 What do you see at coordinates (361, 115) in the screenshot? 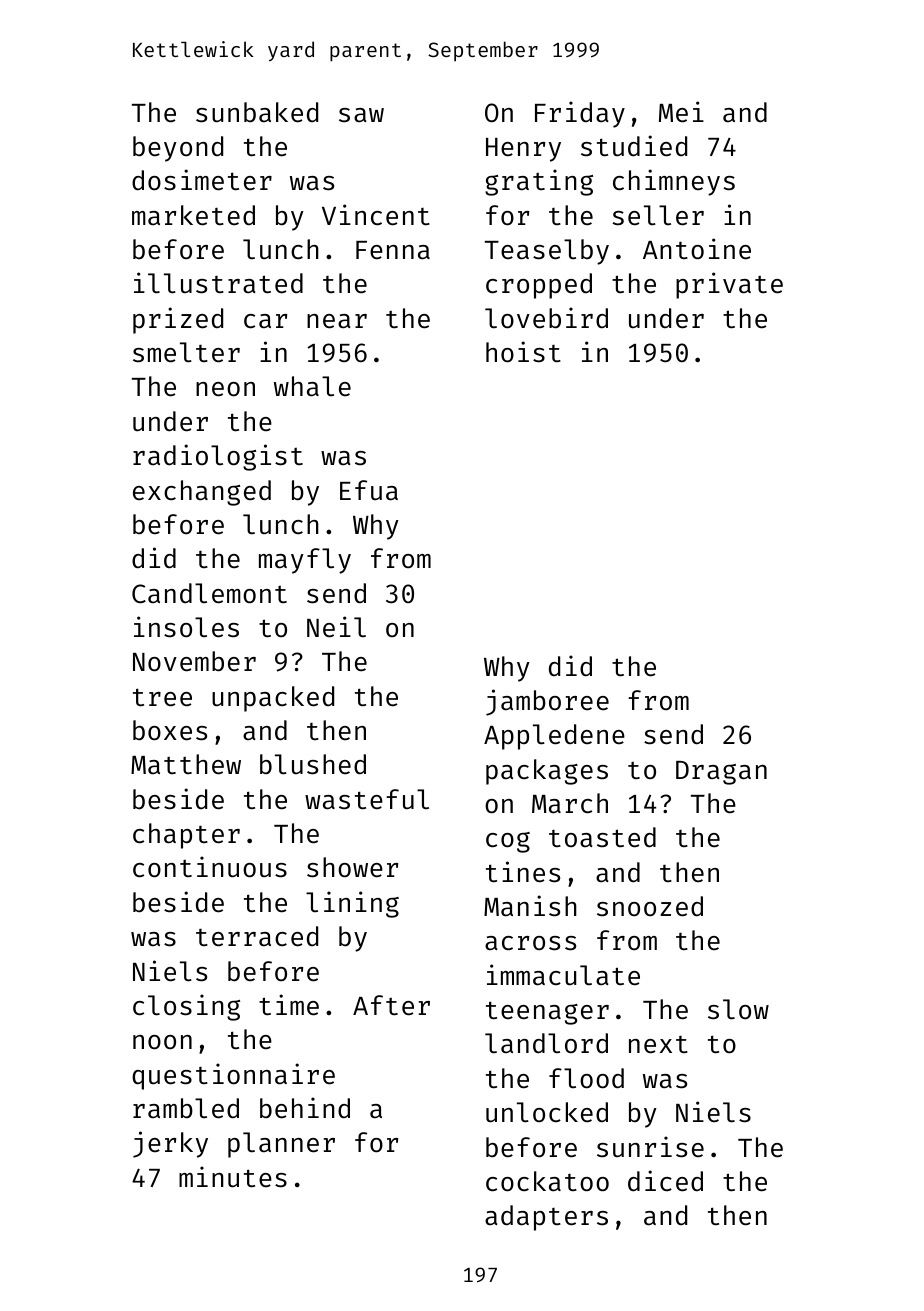
I see `saw` at bounding box center [361, 115].
